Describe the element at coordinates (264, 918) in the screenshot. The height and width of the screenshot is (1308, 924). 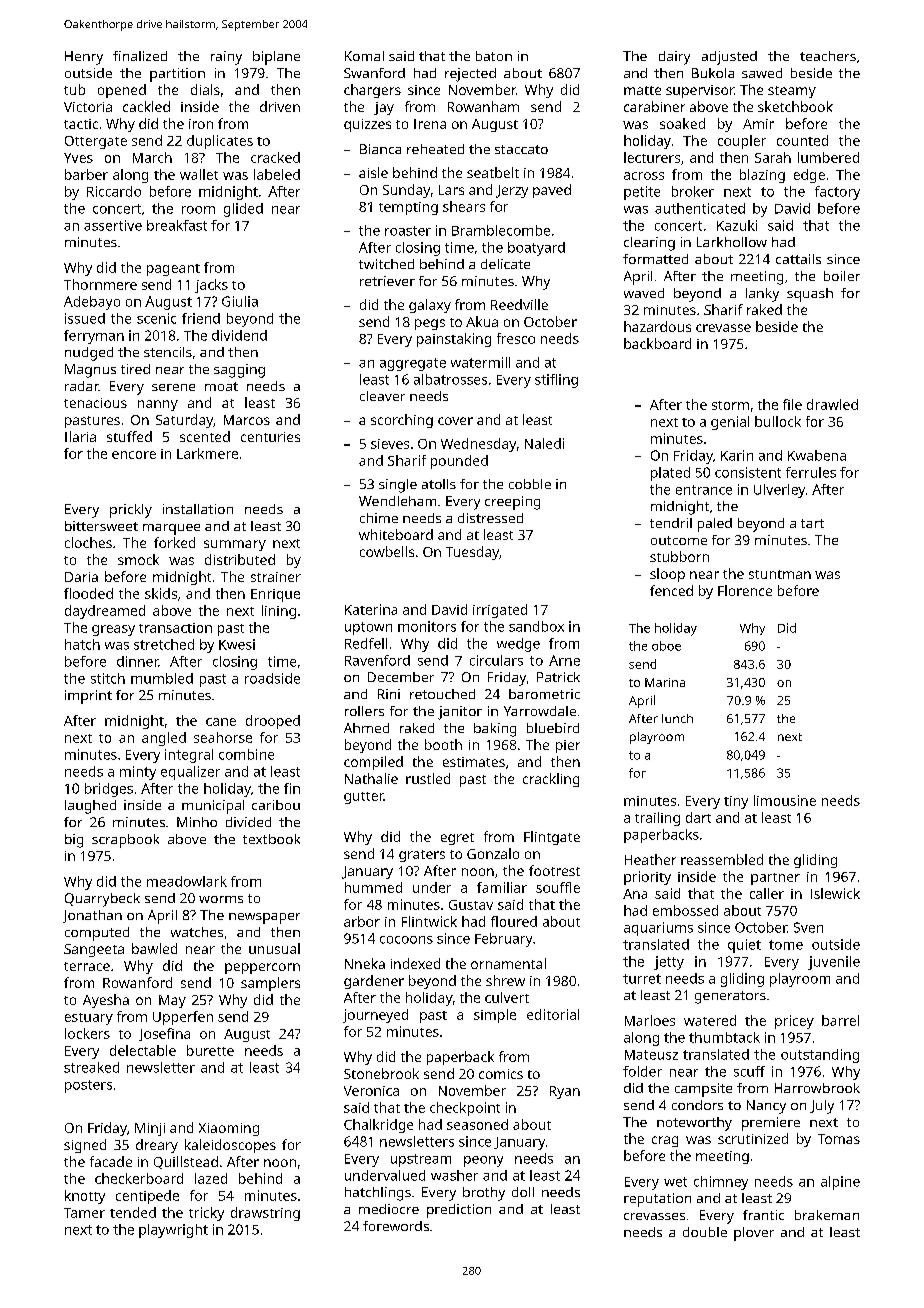
I see `newspaper` at that location.
